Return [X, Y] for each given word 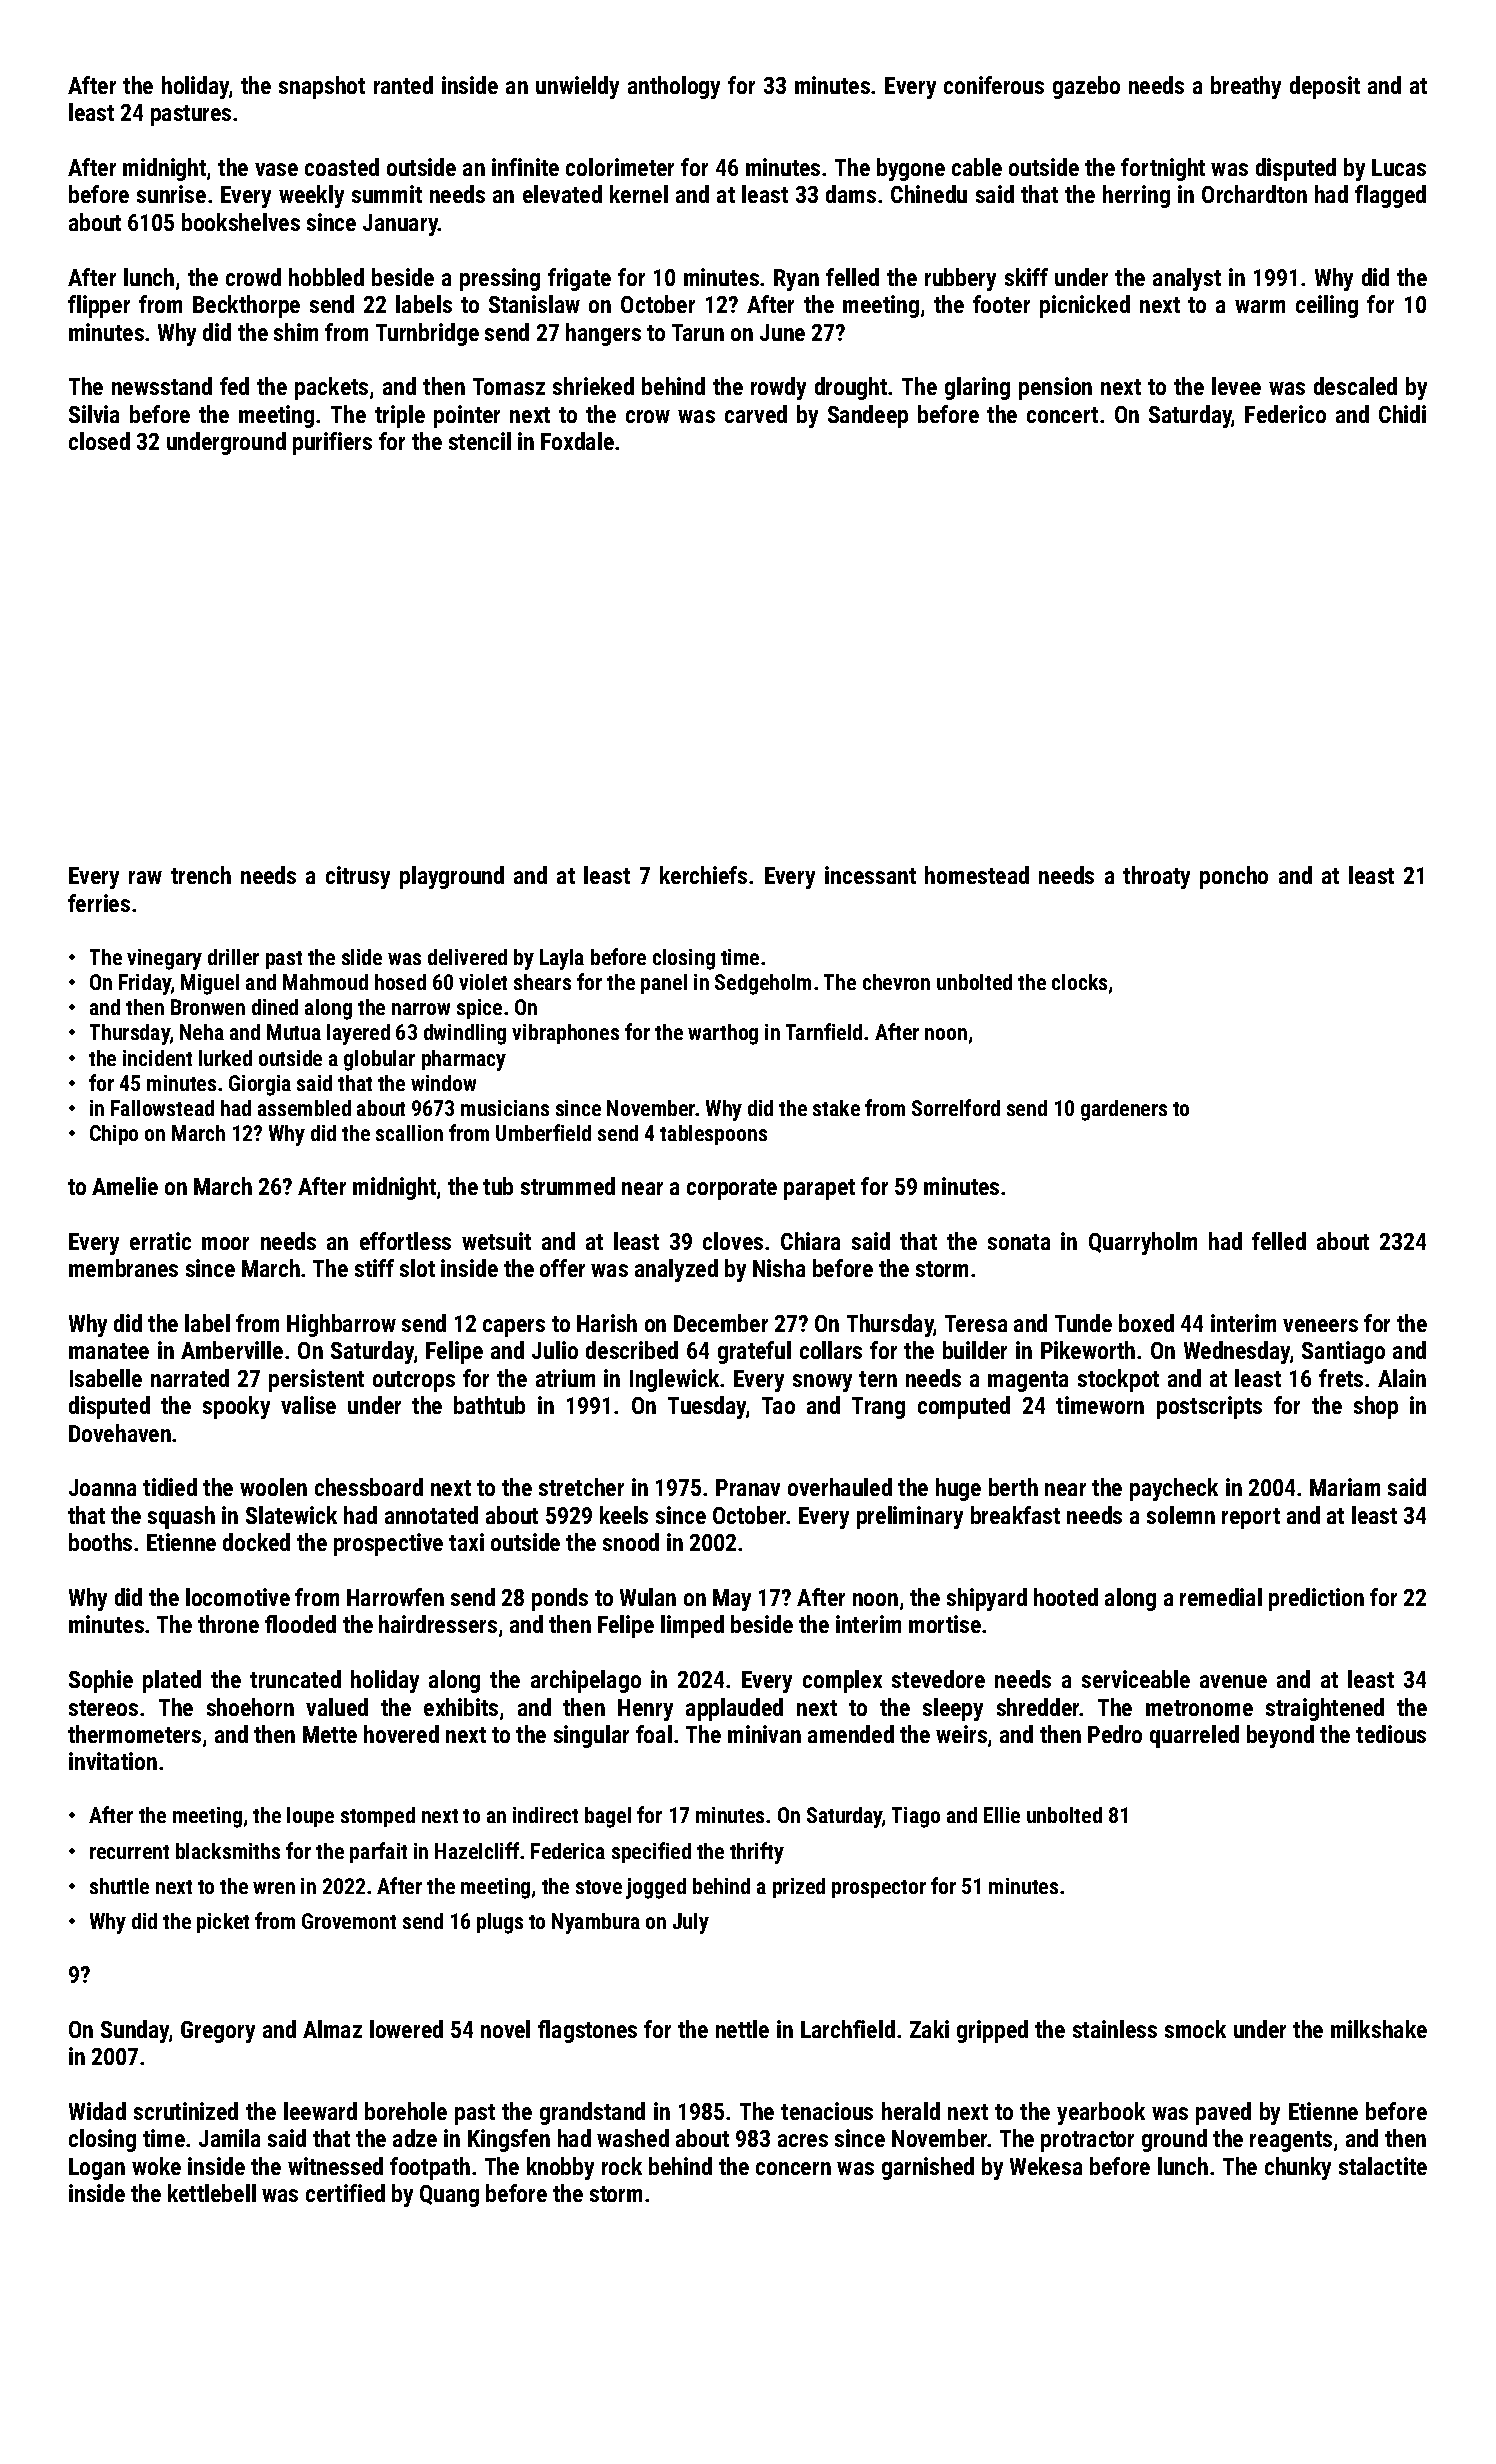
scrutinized [186, 2111]
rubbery [960, 279]
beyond [1280, 1736]
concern [793, 2168]
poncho [1234, 877]
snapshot [322, 87]
